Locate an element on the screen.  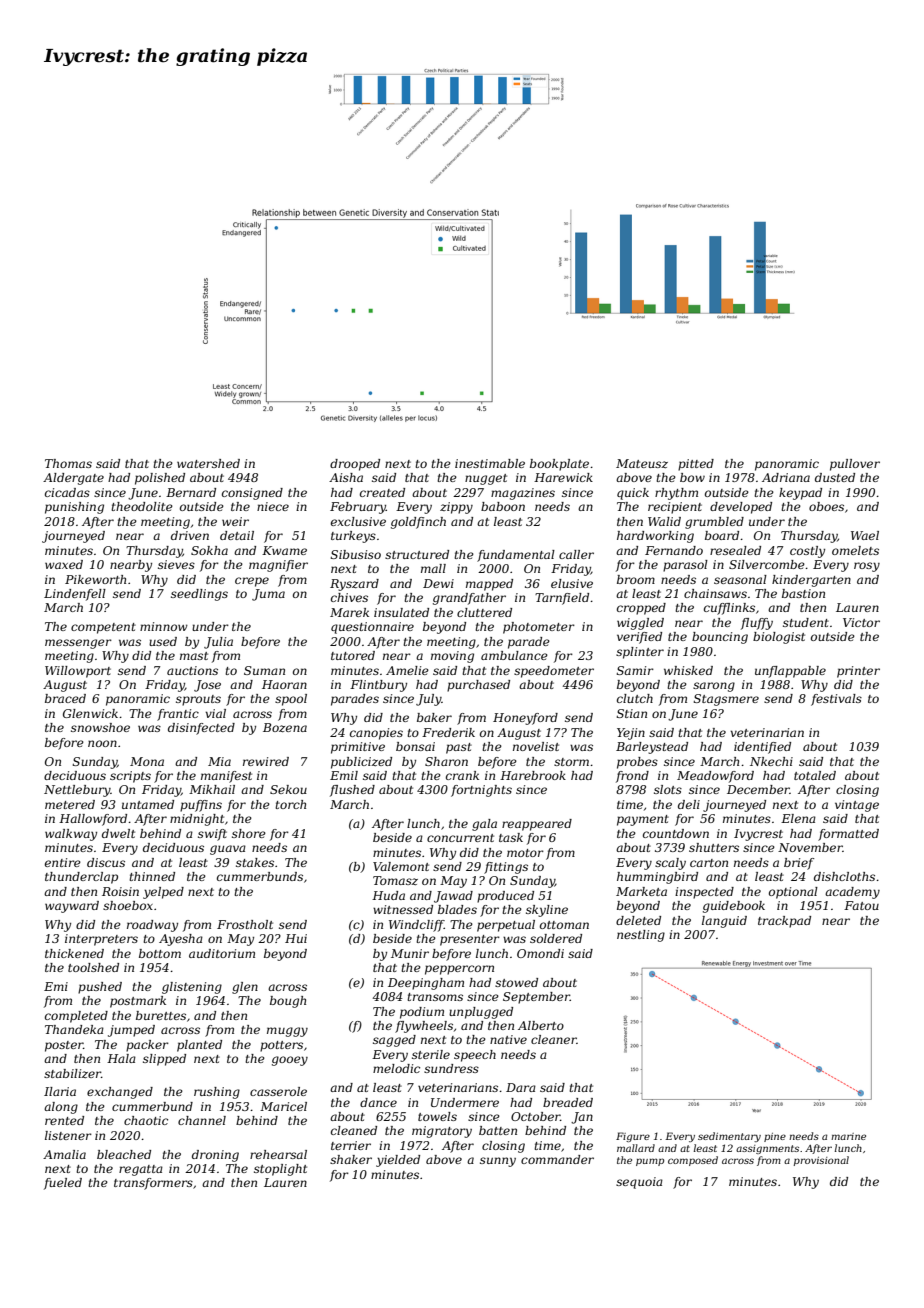
dusted is located at coordinates (835, 477).
